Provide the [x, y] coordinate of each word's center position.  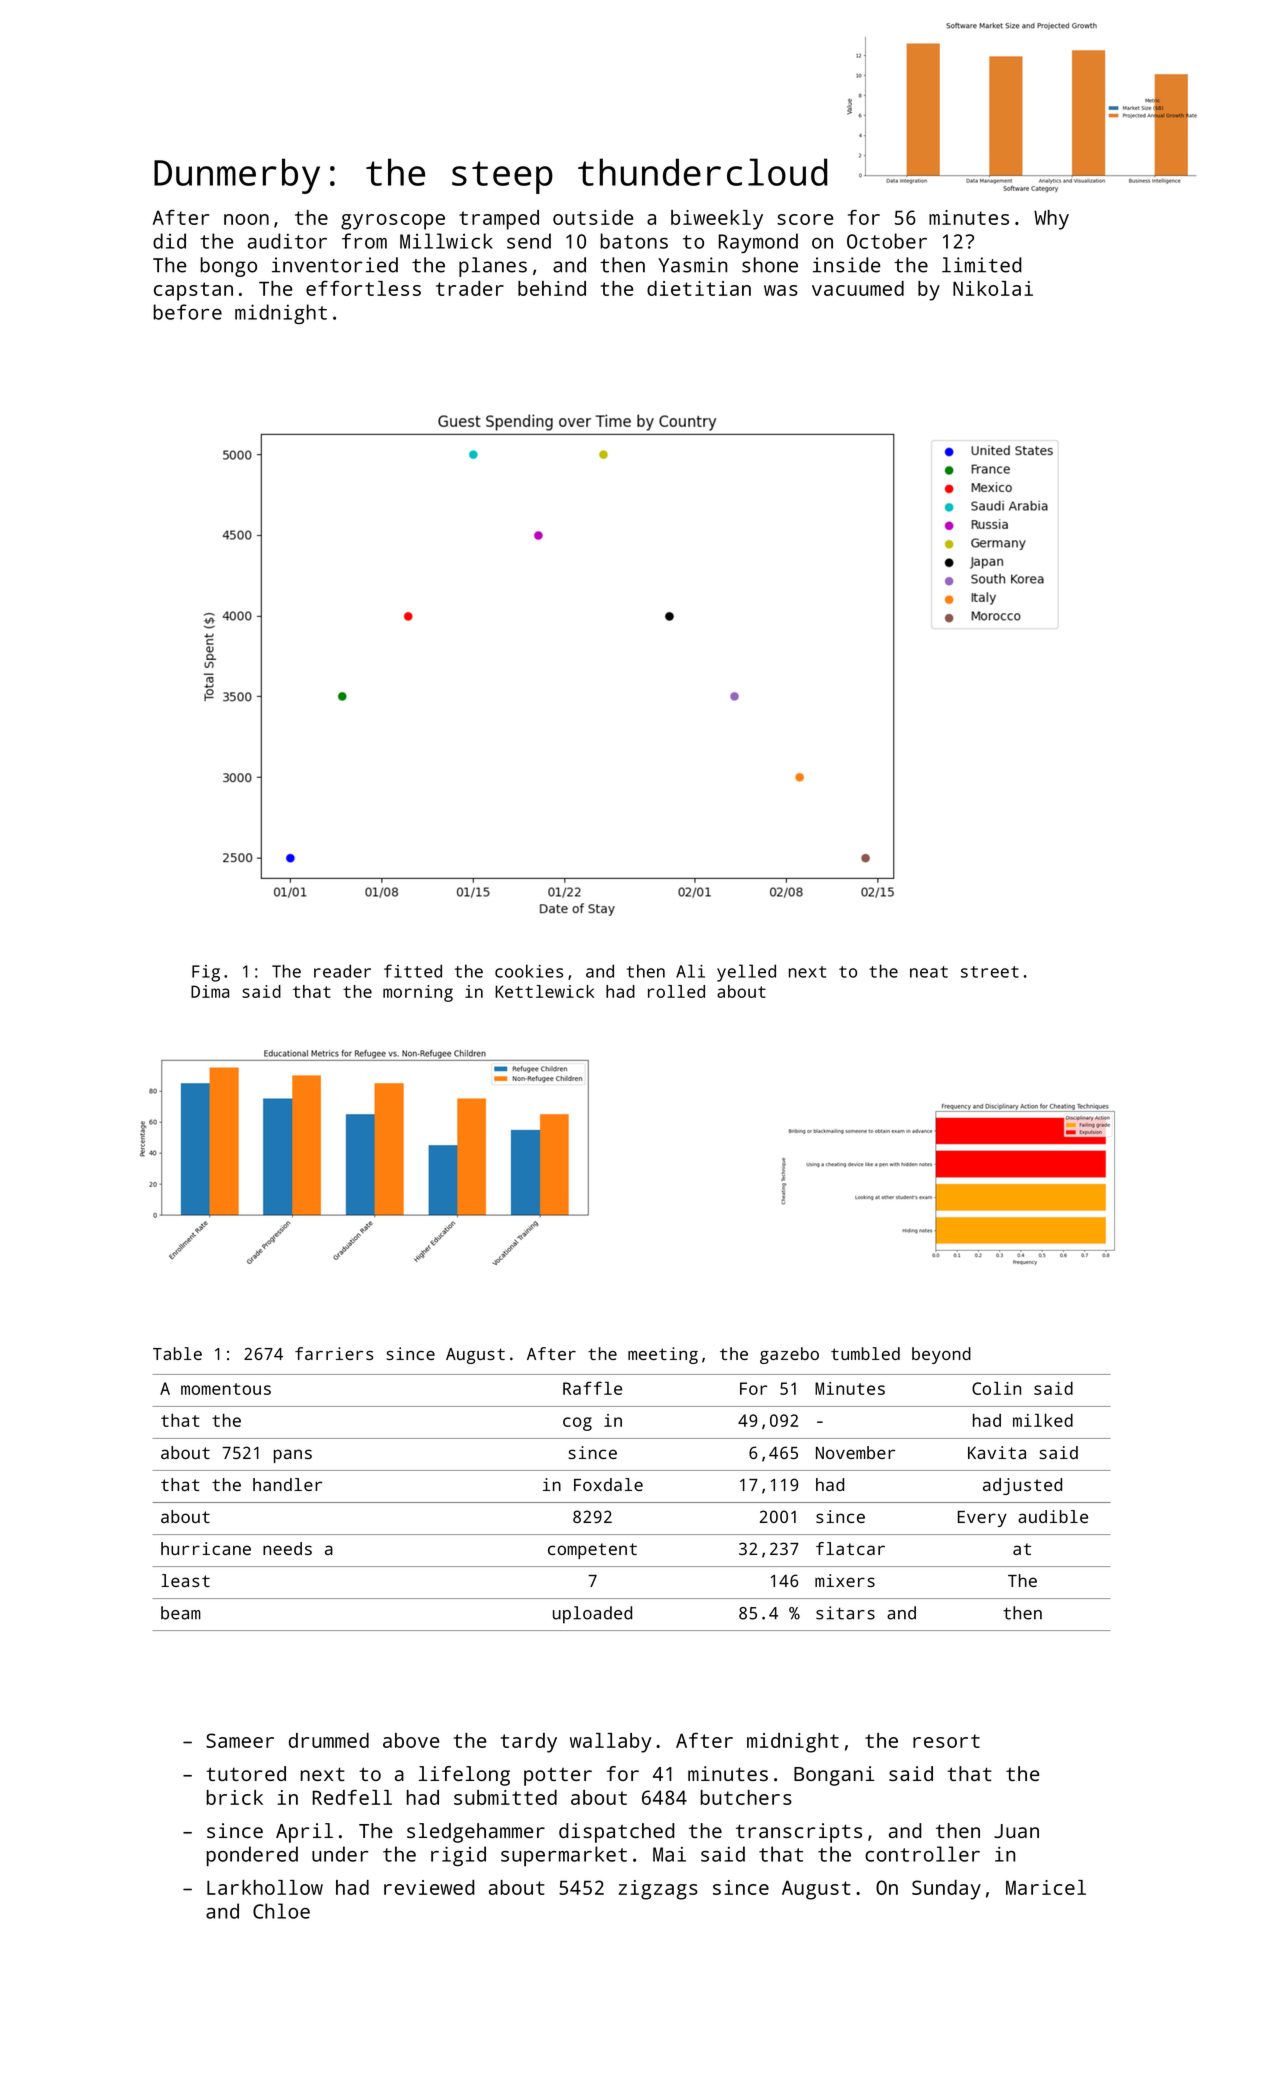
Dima [210, 991]
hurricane [206, 1548]
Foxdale [608, 1484]
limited [982, 265]
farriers [334, 1353]
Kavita [997, 1452]
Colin [996, 1388]
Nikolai [993, 288]
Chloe [281, 1911]
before [187, 312]
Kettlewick [544, 991]
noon [246, 219]
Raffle [592, 1388]
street [990, 972]
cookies [529, 971]
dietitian [699, 288]
